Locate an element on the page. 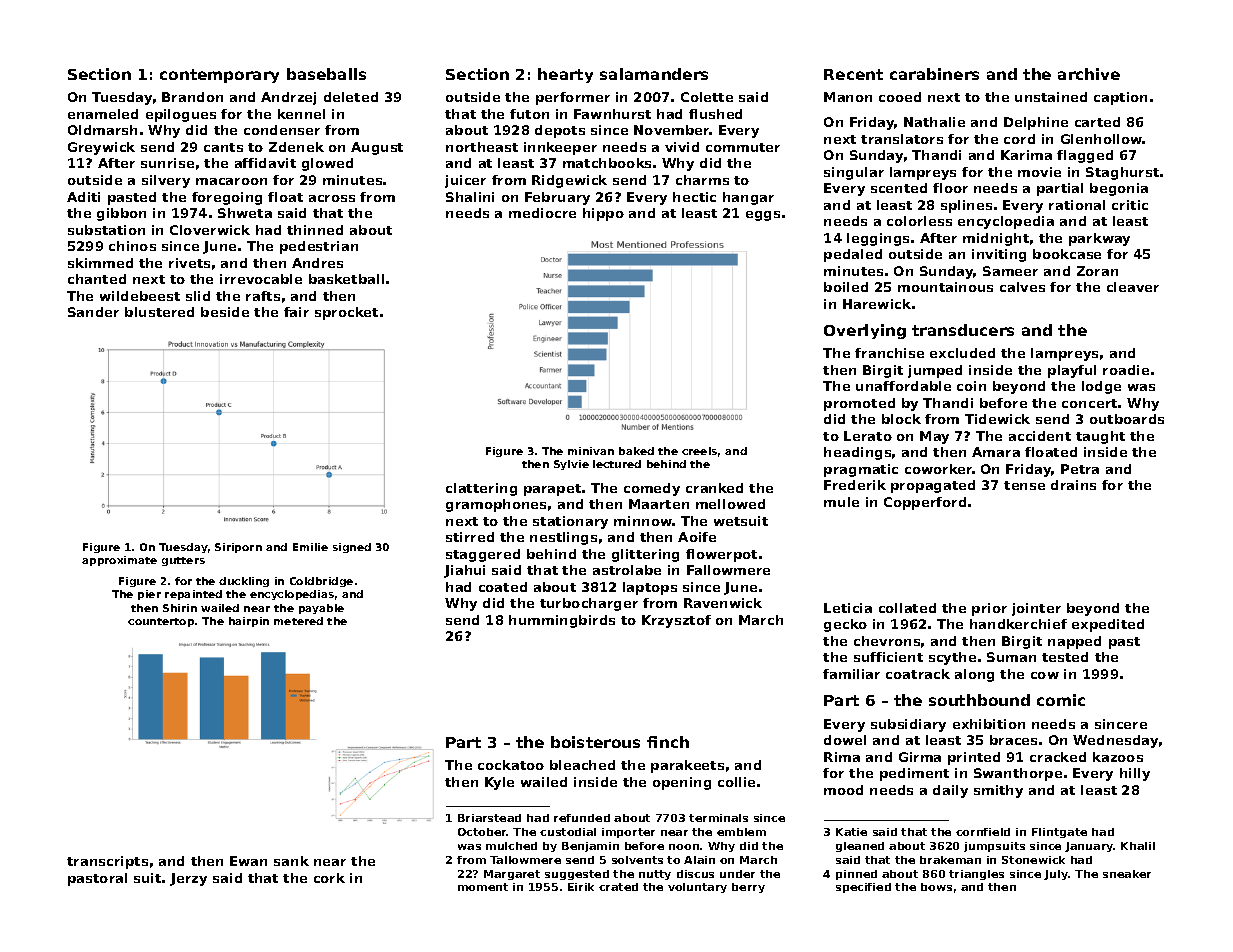 This image has width=1233, height=952. leggings is located at coordinates (878, 239).
